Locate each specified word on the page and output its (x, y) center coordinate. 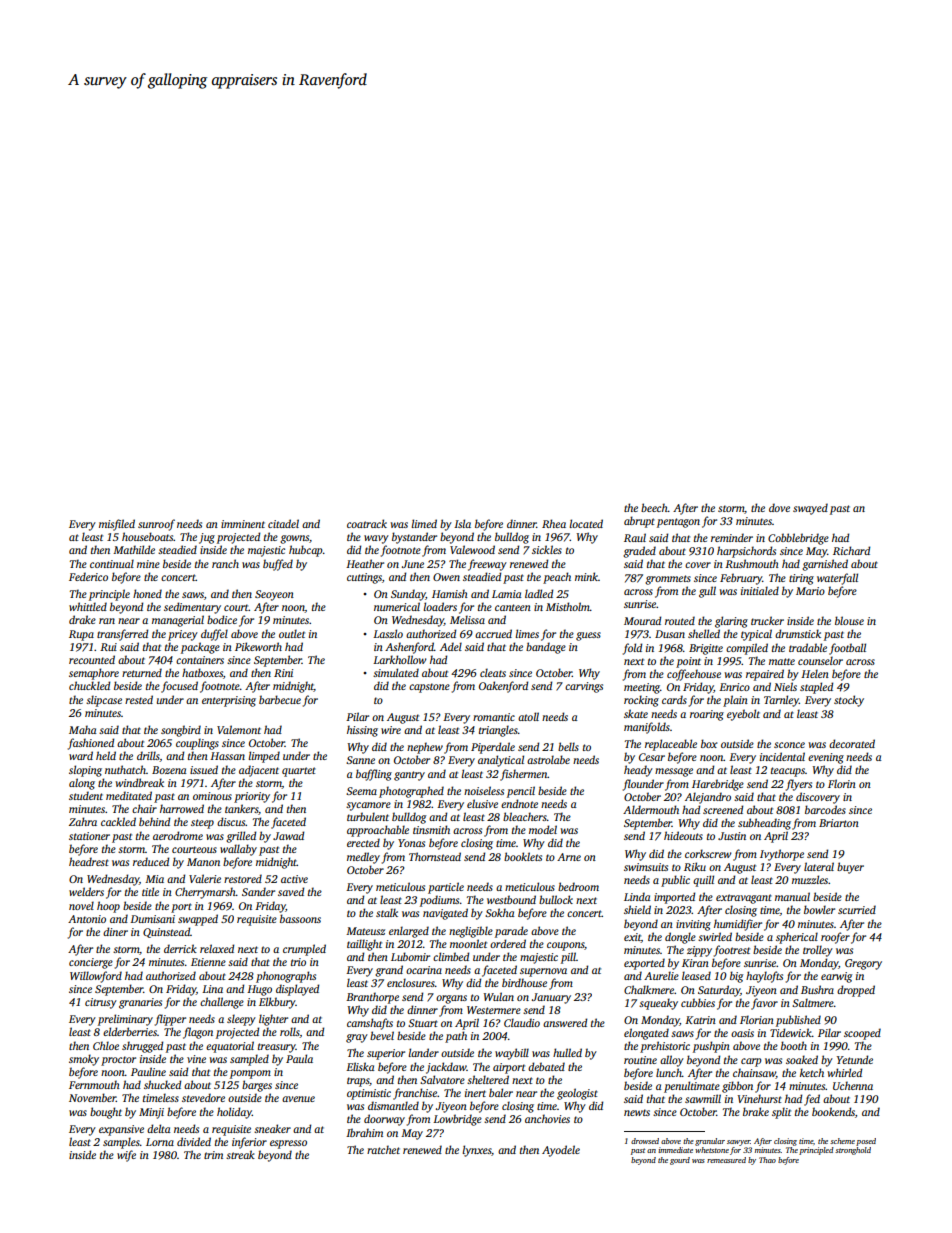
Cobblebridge (798, 539)
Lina (212, 989)
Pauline (148, 1071)
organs (451, 999)
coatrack (367, 523)
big (736, 977)
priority (252, 797)
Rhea (554, 523)
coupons (565, 946)
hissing (362, 731)
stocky (849, 701)
